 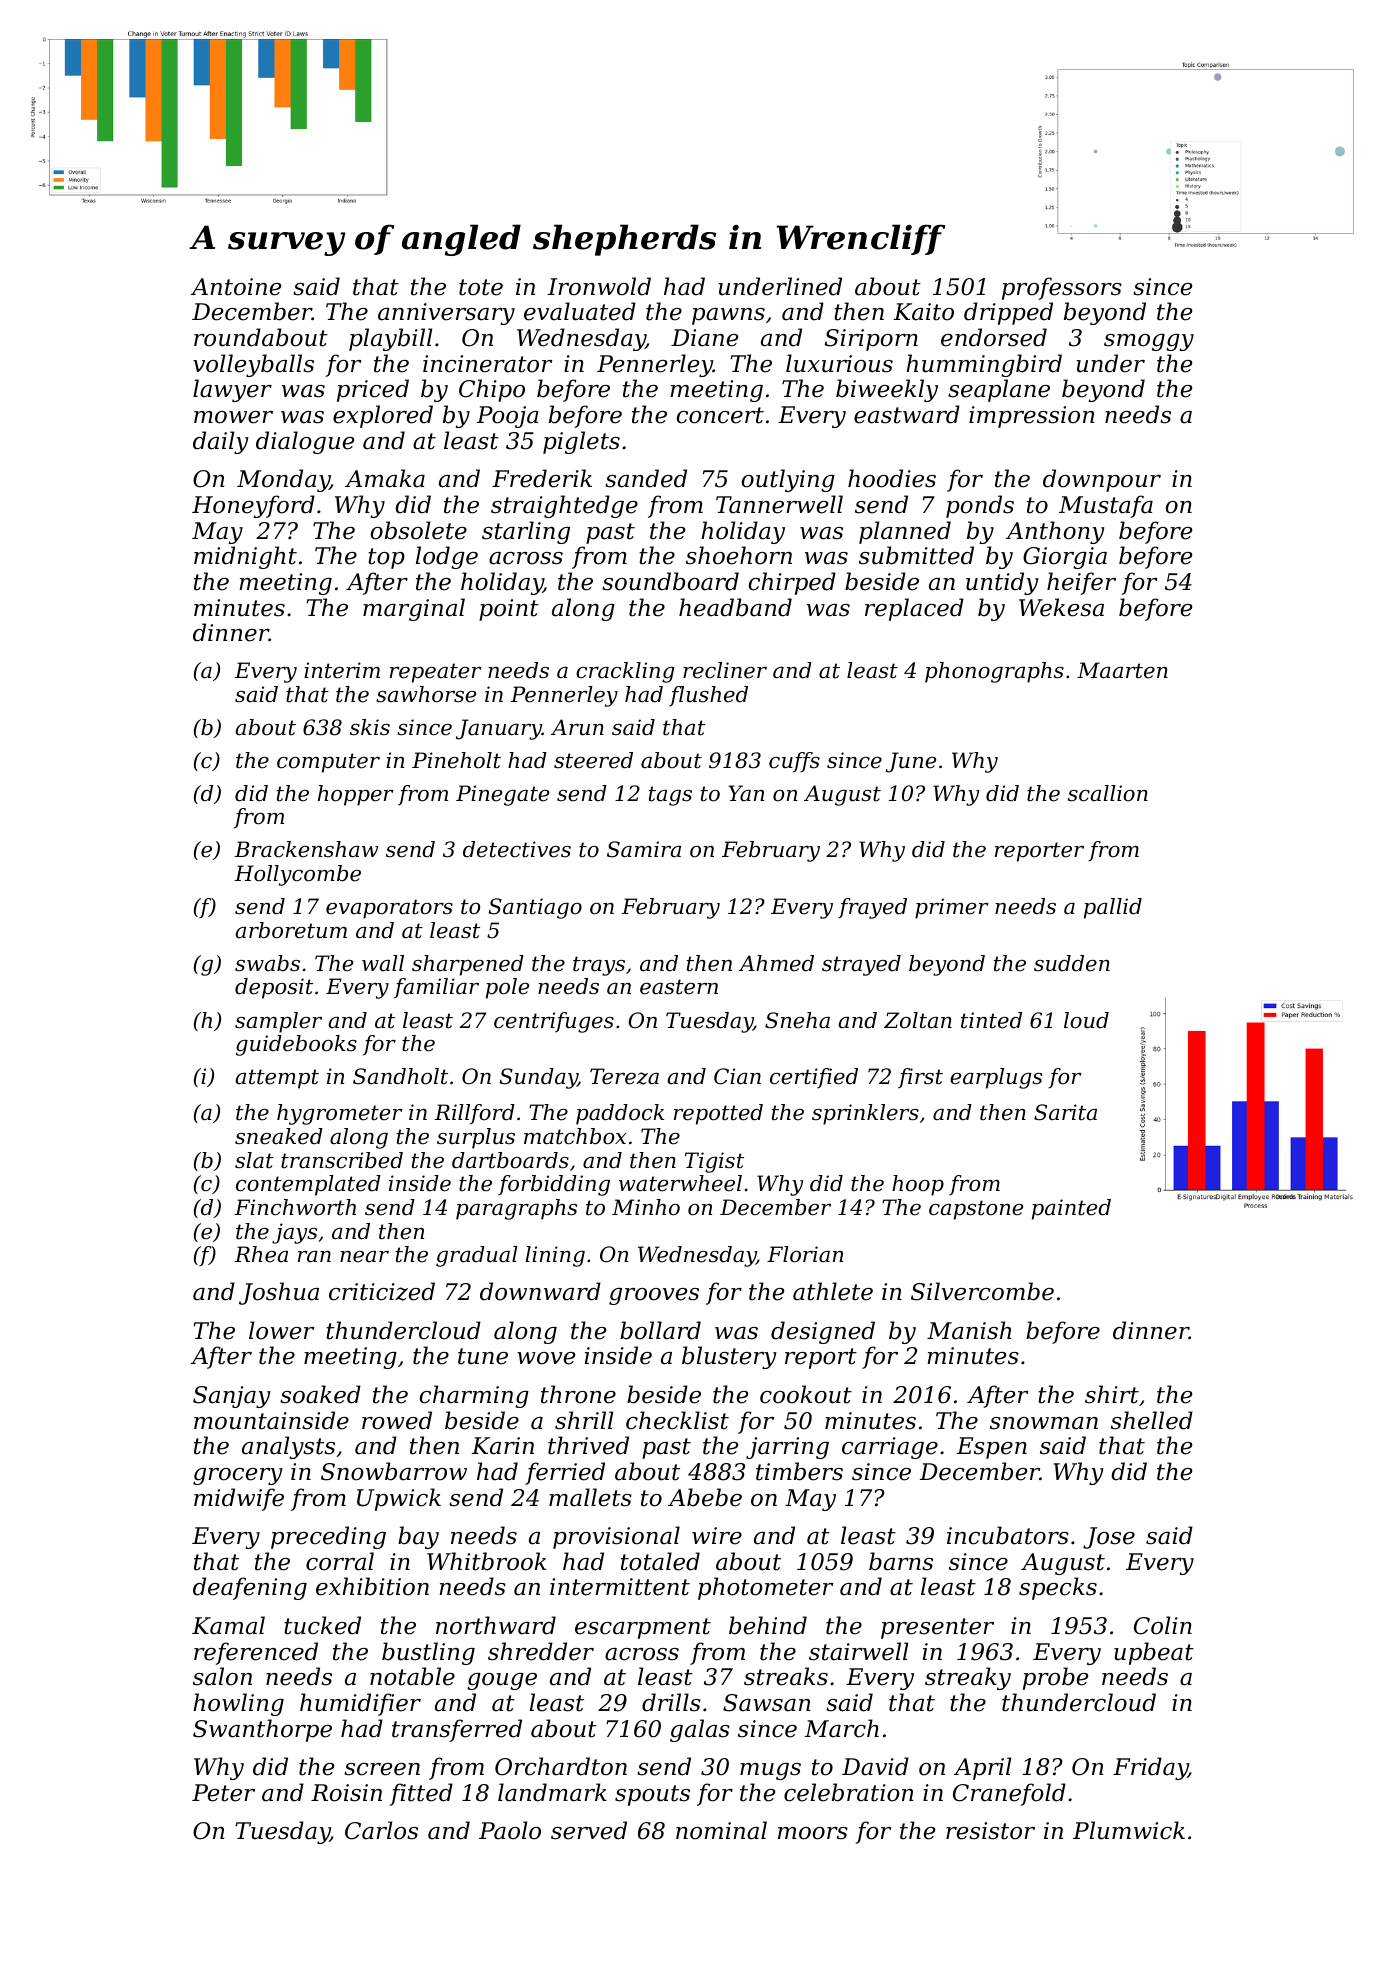 I want to click on Maarten, so click(x=1122, y=670).
